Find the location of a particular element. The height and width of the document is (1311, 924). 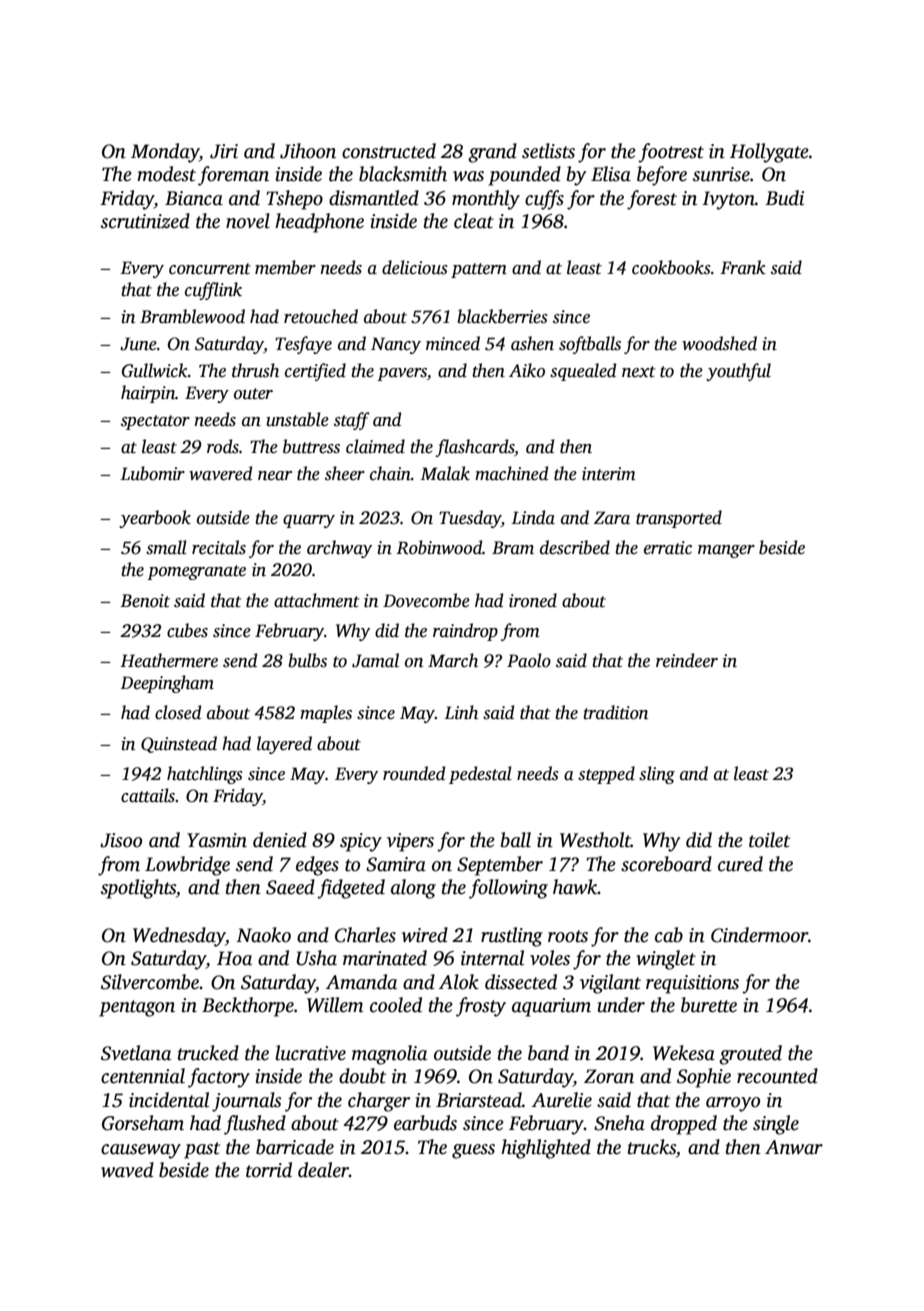

Jiri is located at coordinates (224, 151).
